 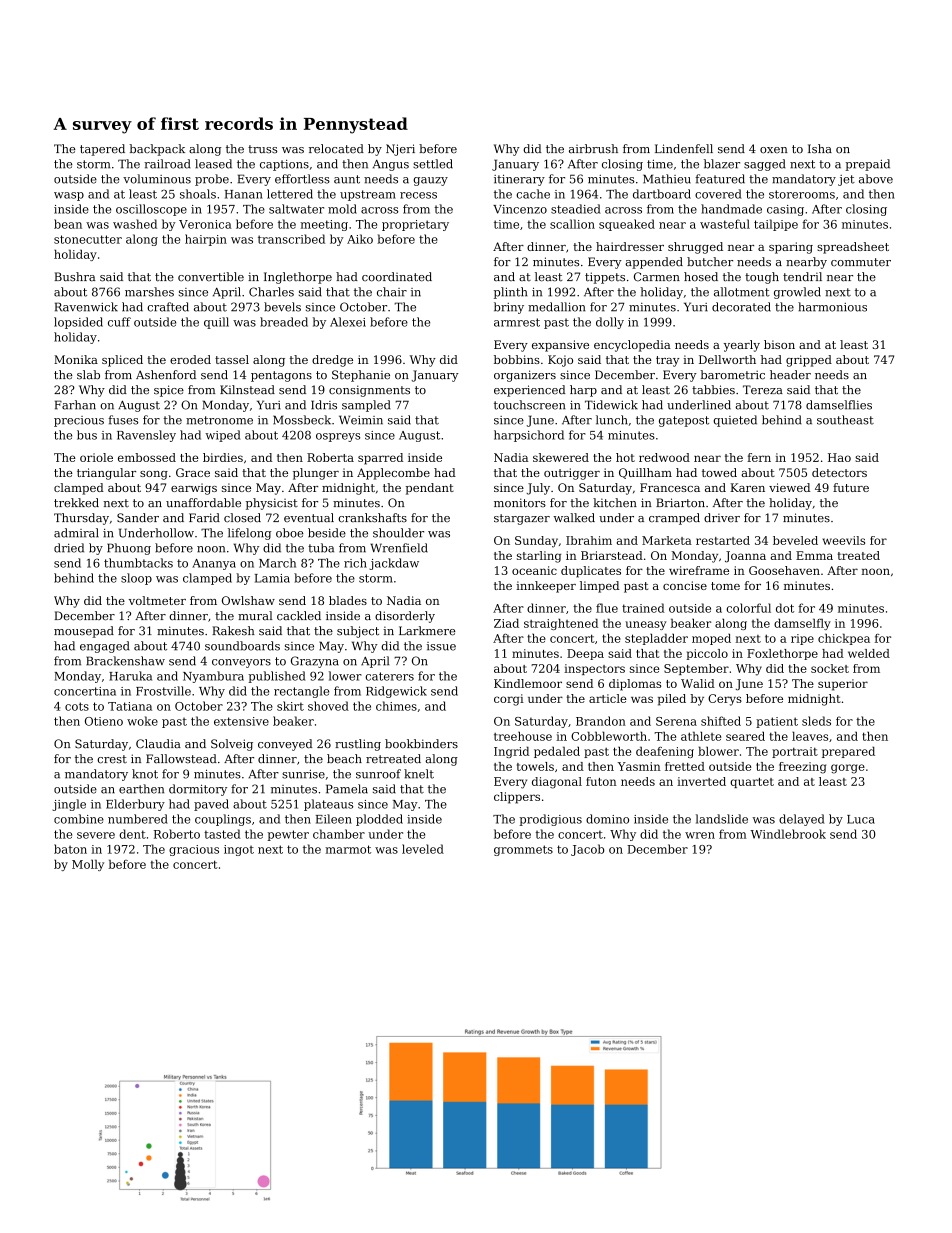 What do you see at coordinates (701, 277) in the screenshot?
I see `hosed` at bounding box center [701, 277].
